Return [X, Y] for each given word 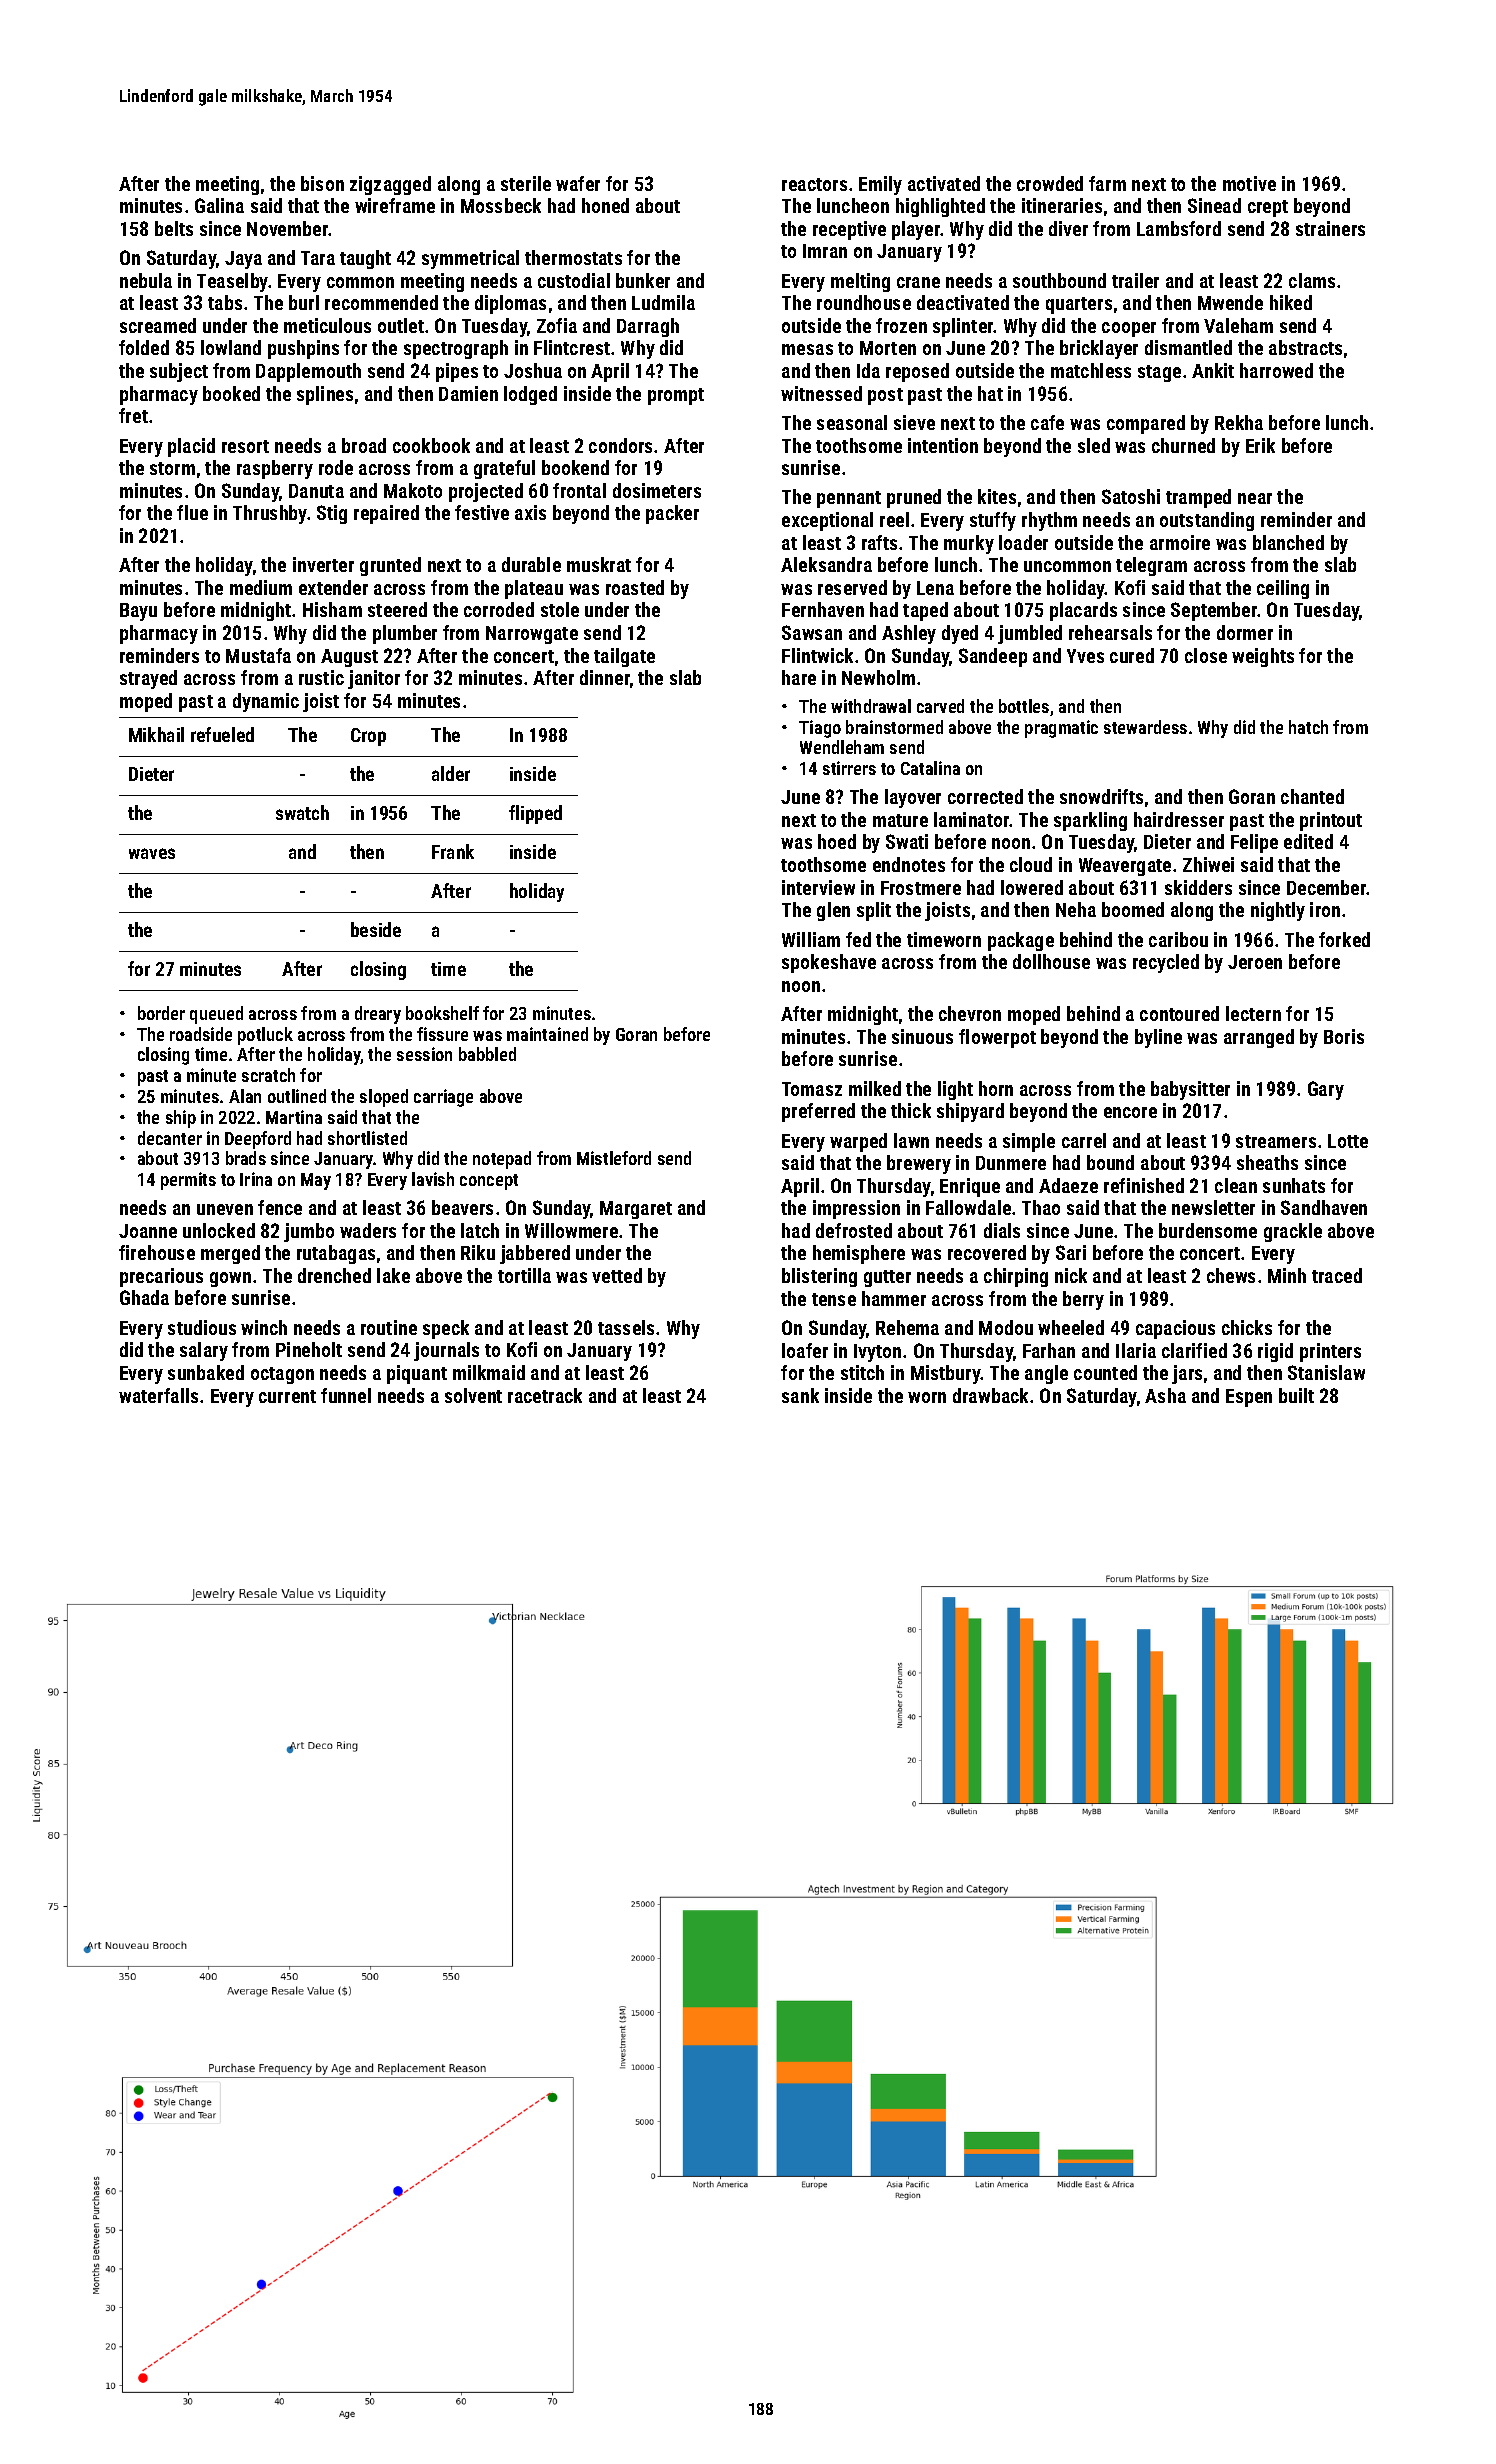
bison [322, 183]
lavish [433, 1179]
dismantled [1188, 347]
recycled [1166, 963]
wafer [578, 183]
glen [833, 911]
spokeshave [829, 963]
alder [451, 773]
